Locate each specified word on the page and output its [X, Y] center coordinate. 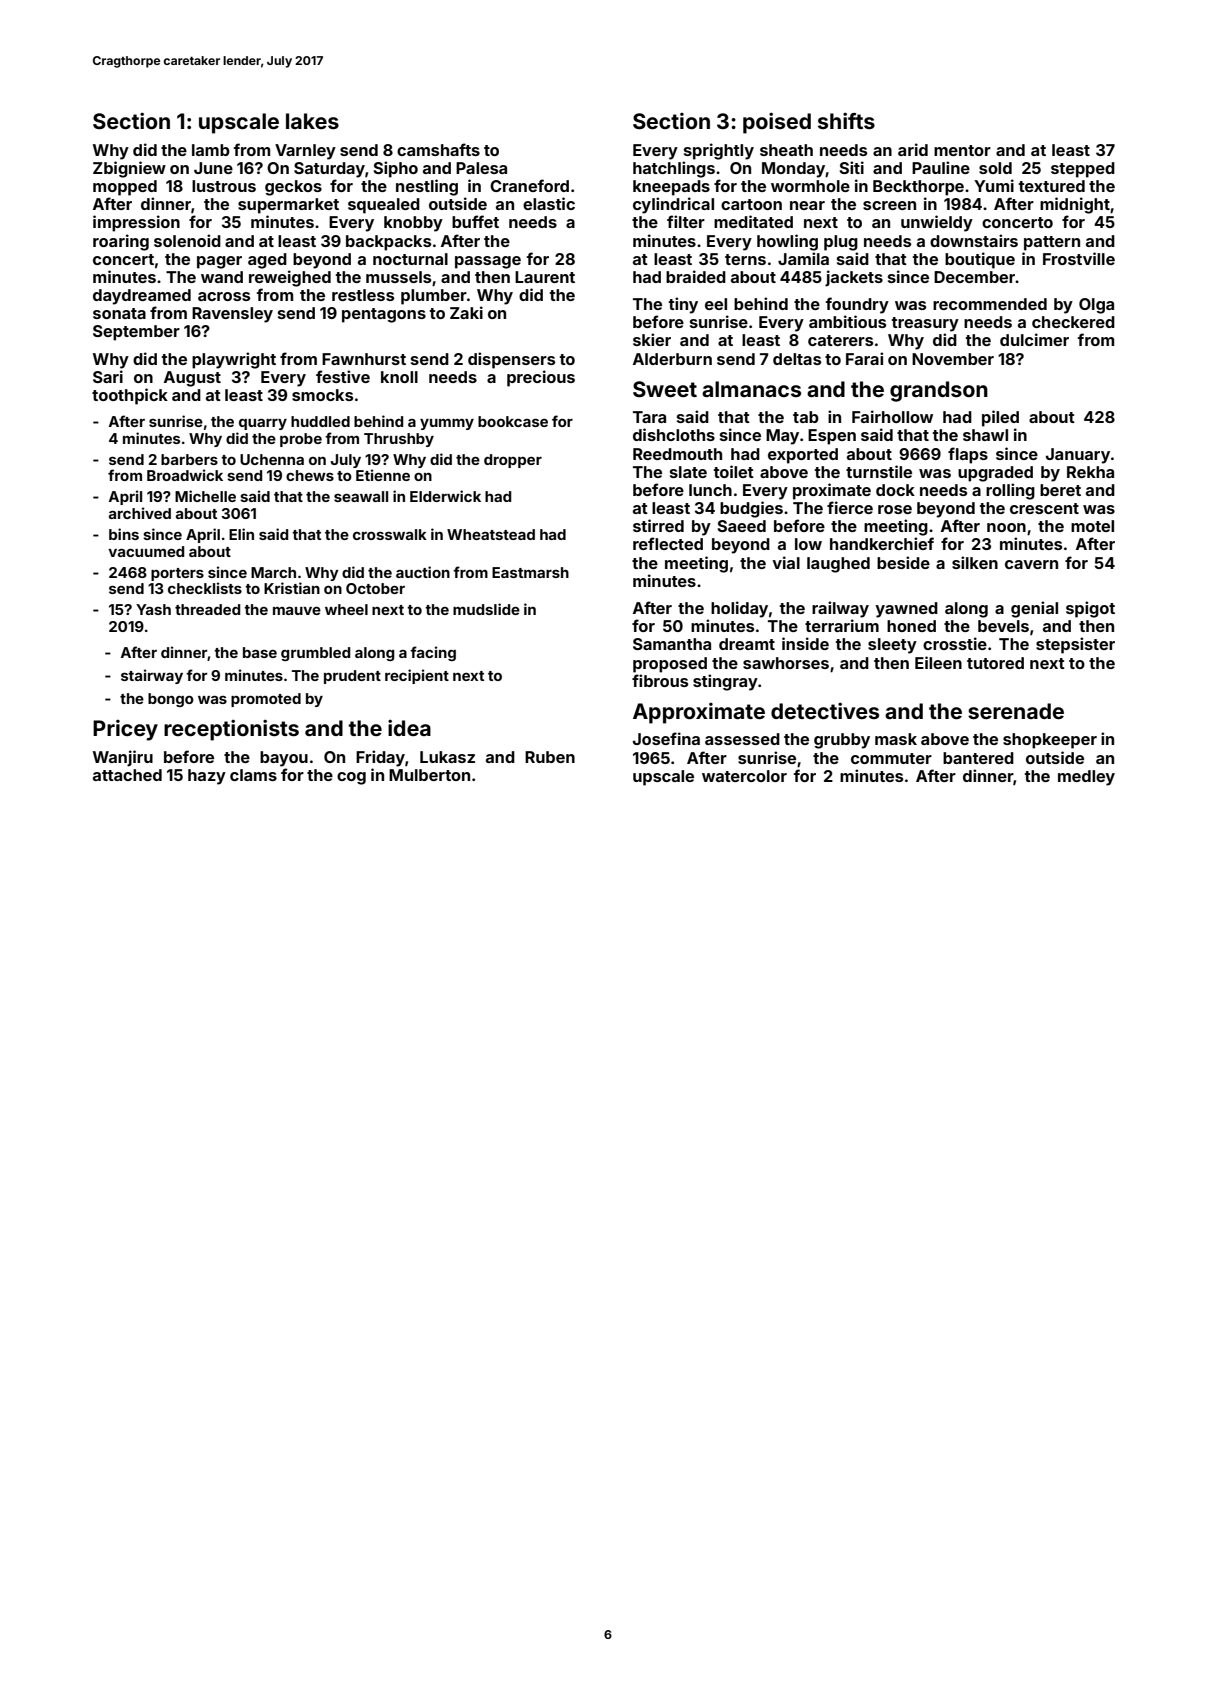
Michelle [205, 496]
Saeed [742, 526]
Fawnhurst [364, 359]
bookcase [513, 421]
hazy [207, 777]
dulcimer [1034, 339]
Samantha [672, 644]
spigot [1090, 609]
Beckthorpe [918, 188]
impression [136, 223]
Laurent [545, 277]
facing [433, 653]
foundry [857, 305]
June [213, 168]
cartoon [751, 204]
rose [895, 509]
